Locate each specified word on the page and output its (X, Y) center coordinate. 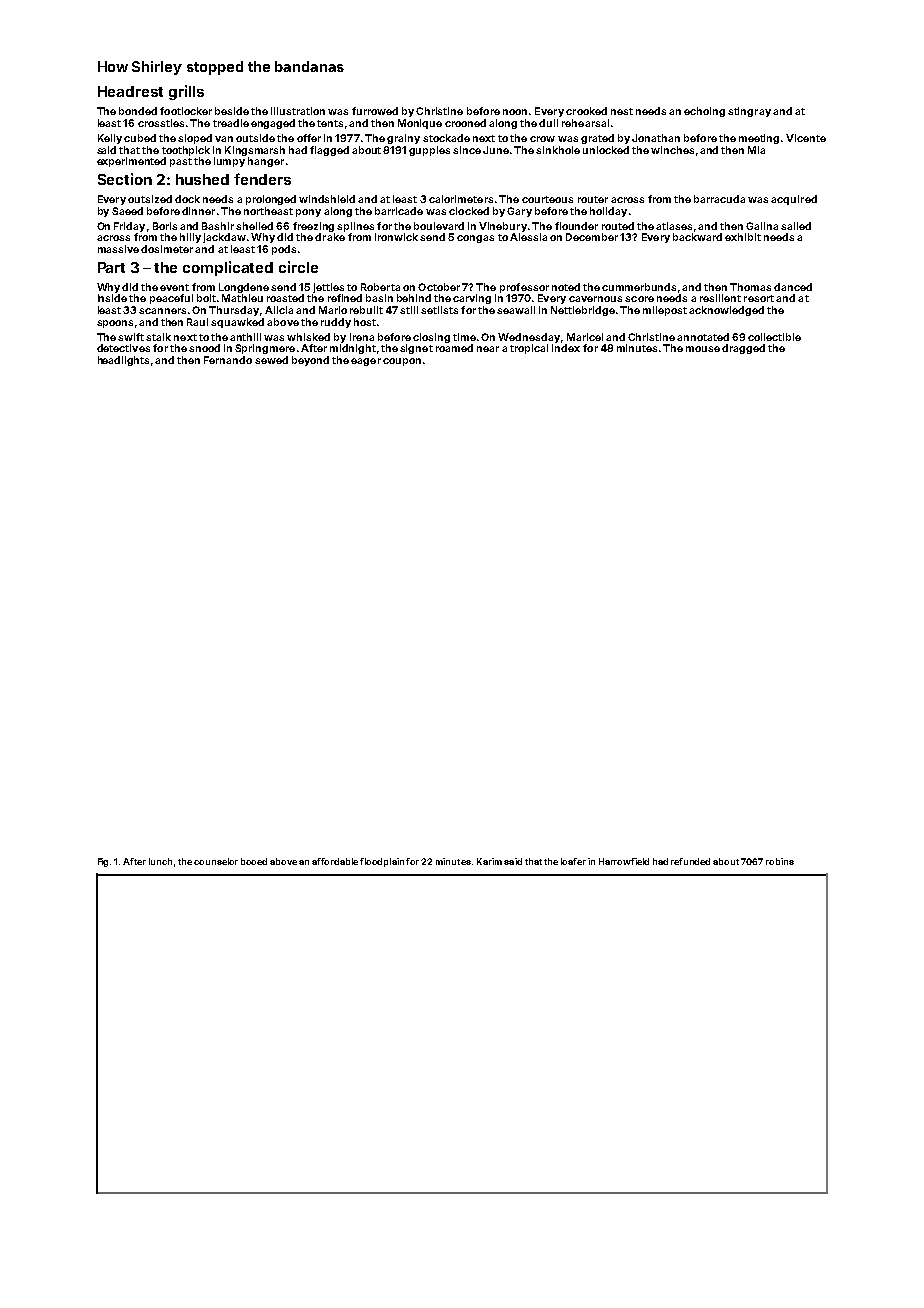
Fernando (228, 360)
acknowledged (726, 311)
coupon (402, 362)
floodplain (382, 862)
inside (112, 298)
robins (780, 861)
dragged (743, 349)
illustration (298, 111)
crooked (586, 111)
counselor (216, 861)
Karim (489, 861)
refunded (690, 861)
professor (524, 288)
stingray (749, 112)
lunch (160, 861)
